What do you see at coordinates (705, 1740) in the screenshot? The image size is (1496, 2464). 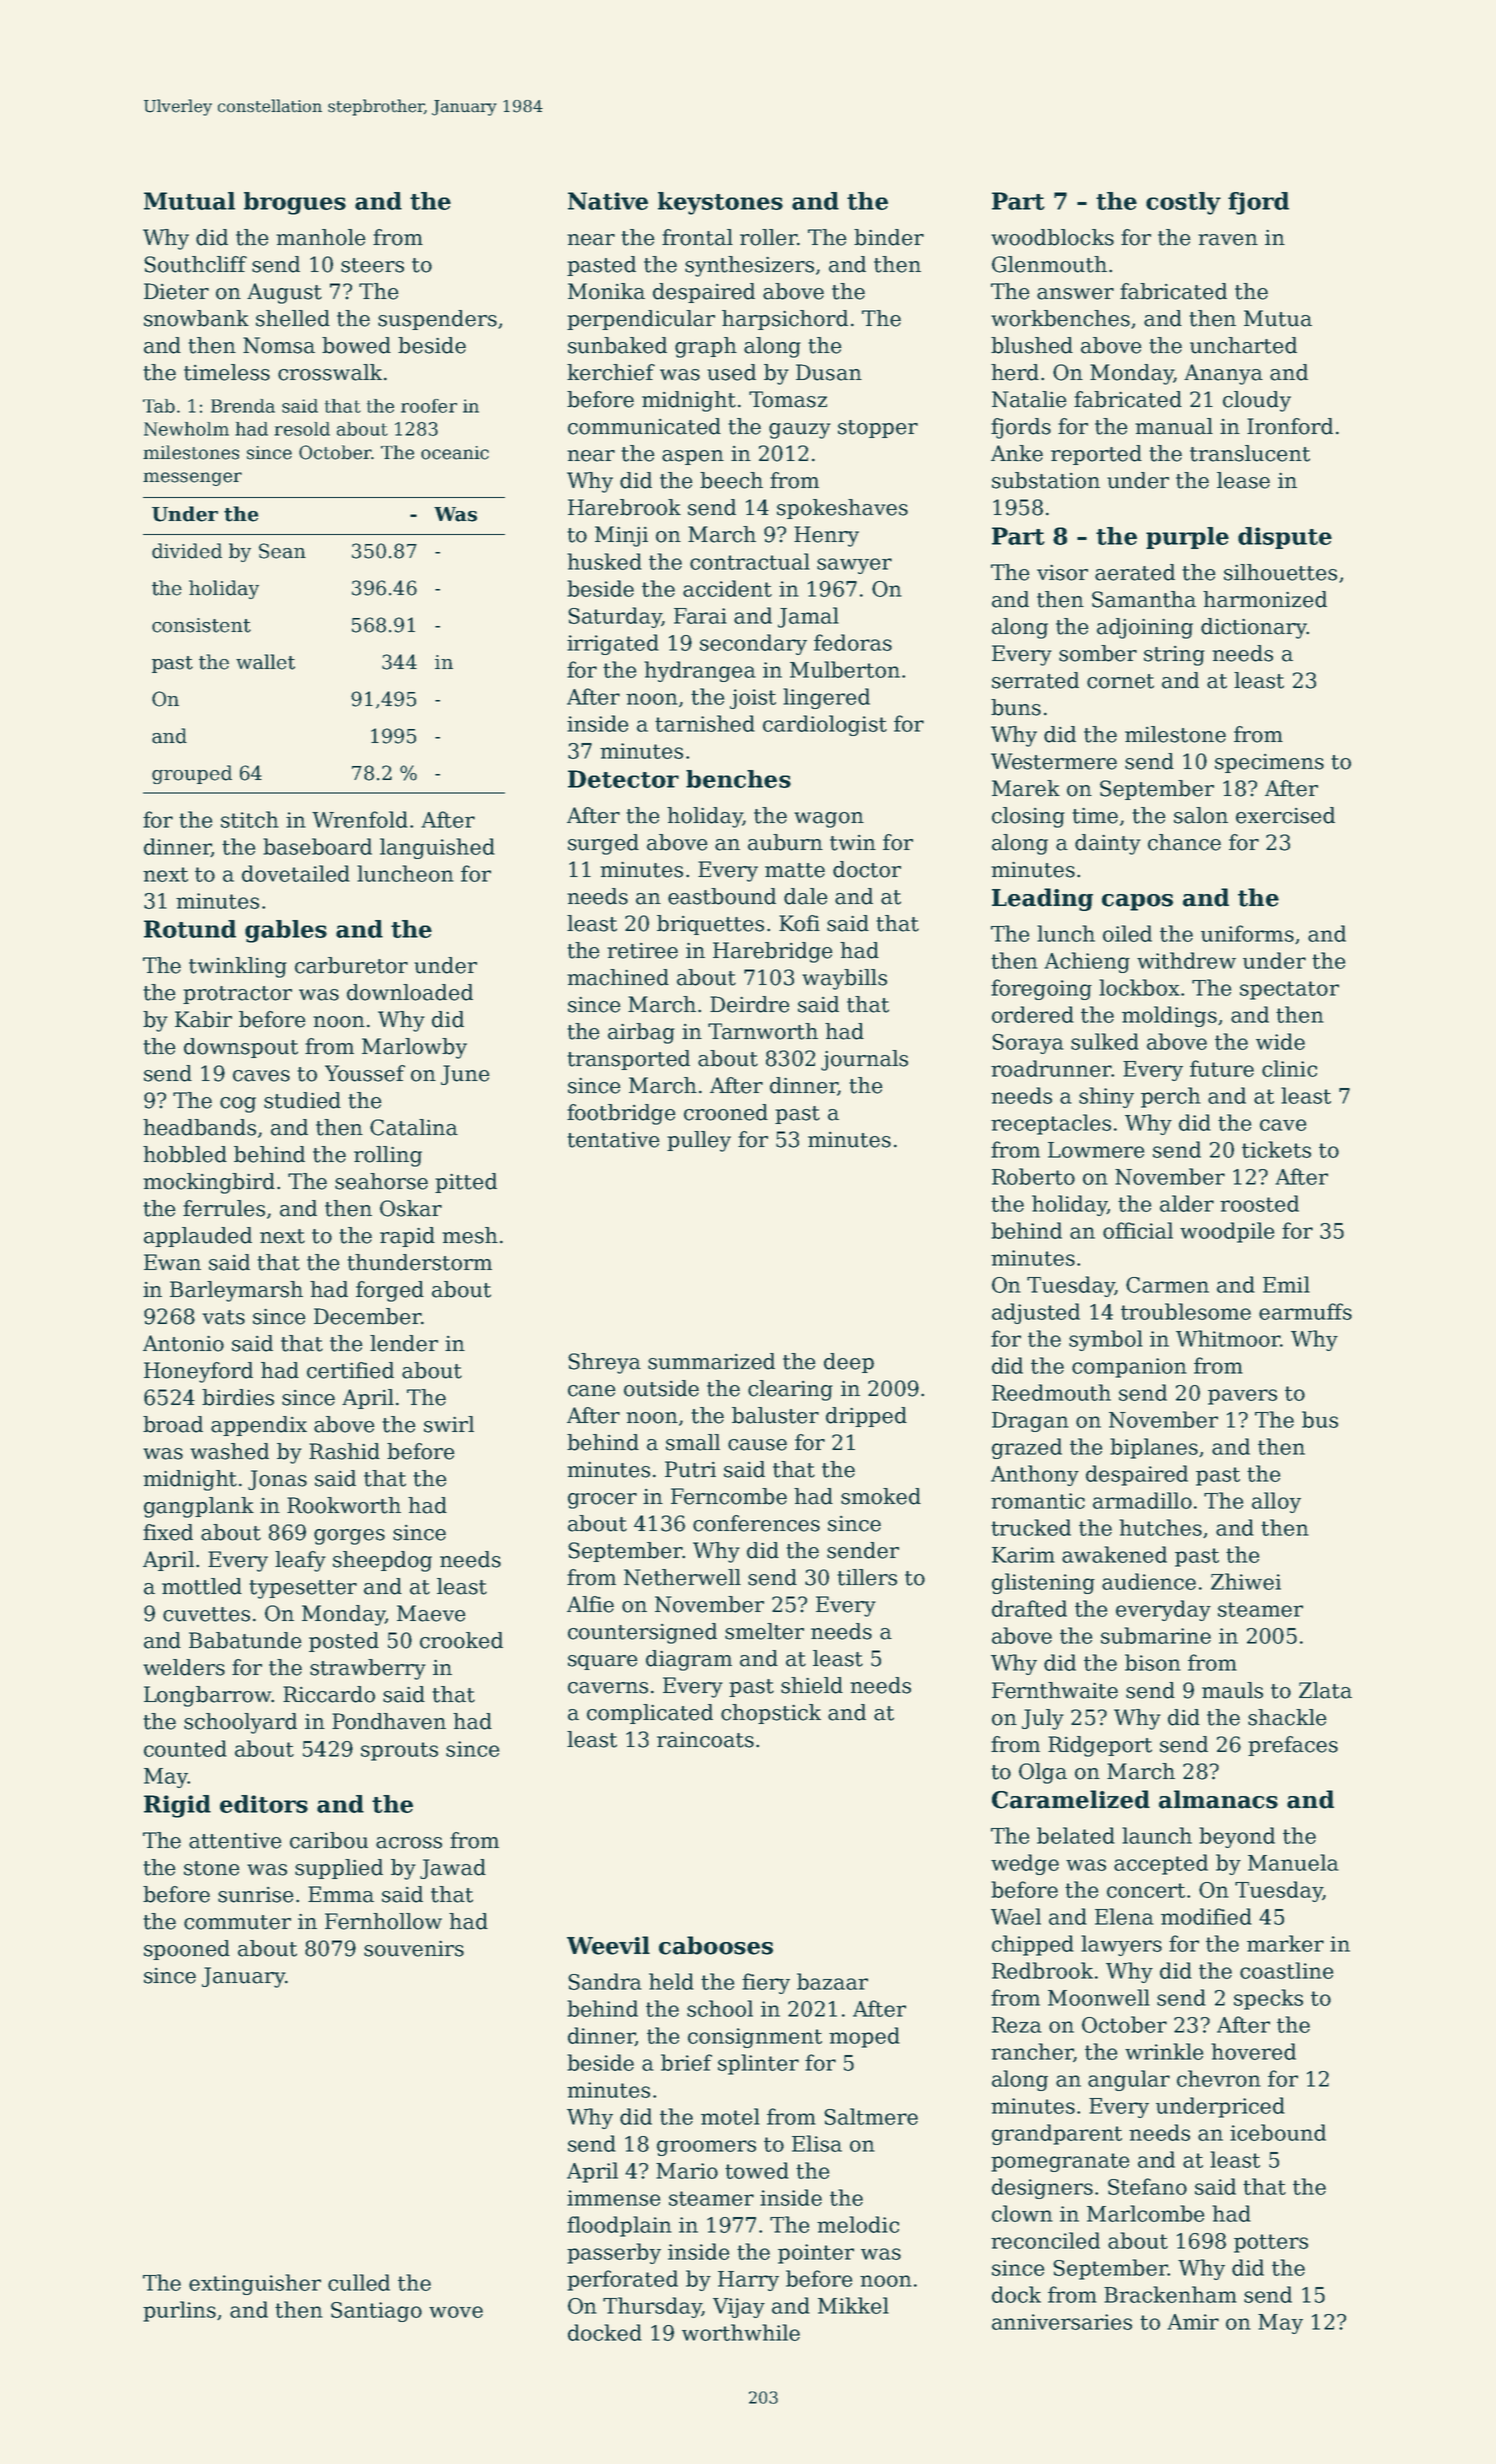 I see `raincoats` at bounding box center [705, 1740].
